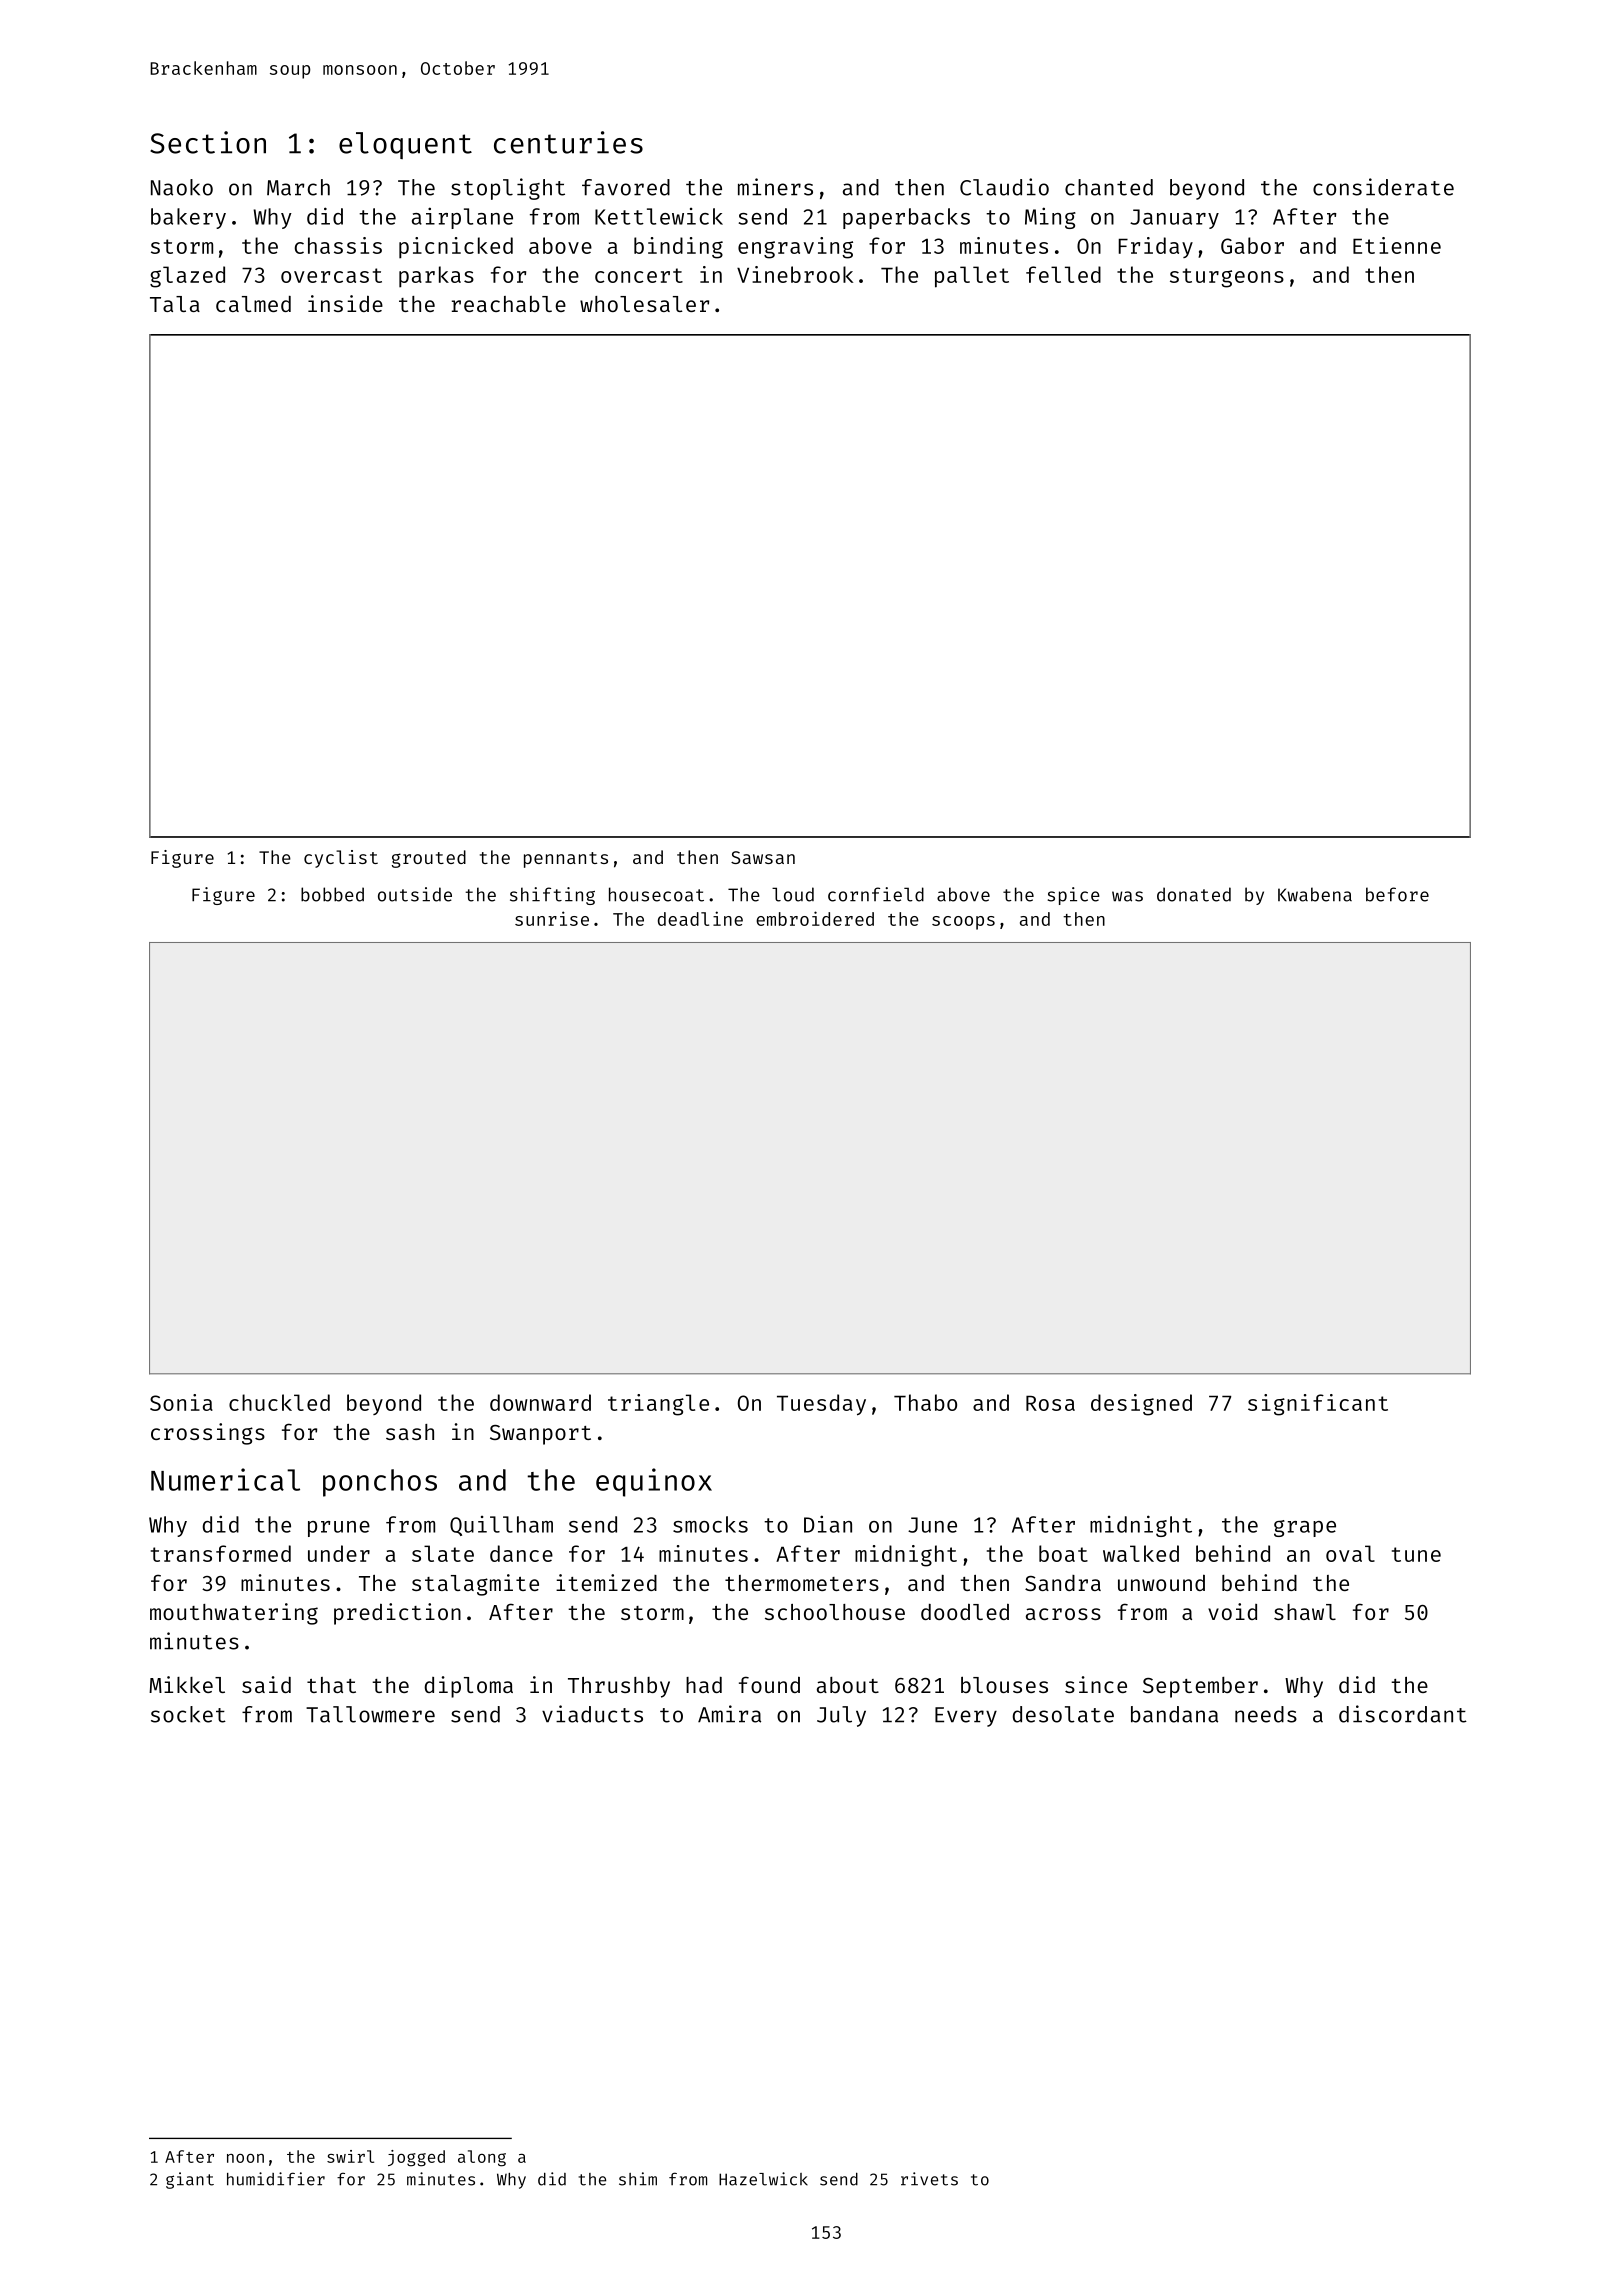 This screenshot has height=2292, width=1620. Describe the element at coordinates (1397, 245) in the screenshot. I see `Etienne` at that location.
